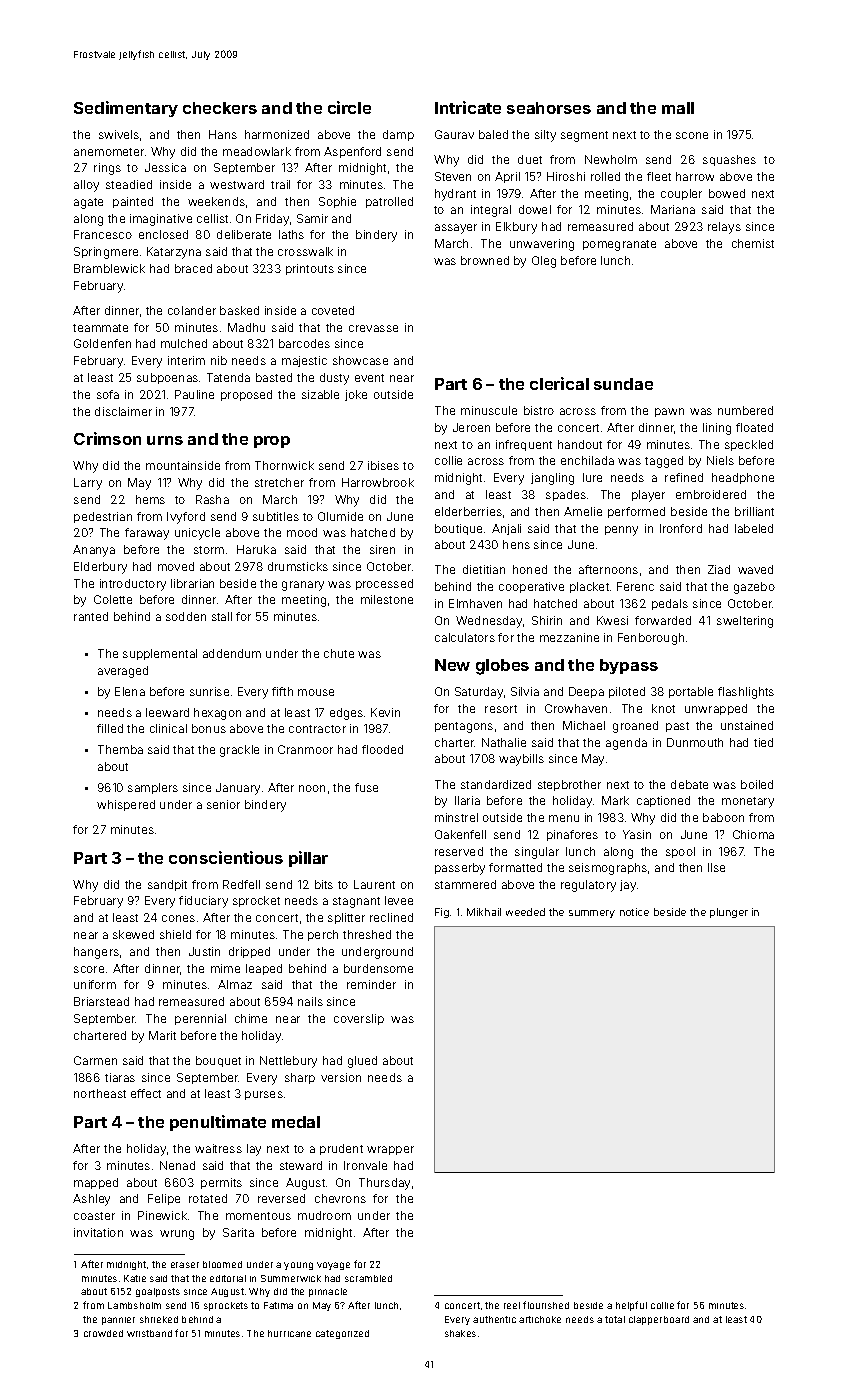 Image resolution: width=849 pixels, height=1400 pixels. What do you see at coordinates (757, 784) in the document?
I see `boiled` at bounding box center [757, 784].
